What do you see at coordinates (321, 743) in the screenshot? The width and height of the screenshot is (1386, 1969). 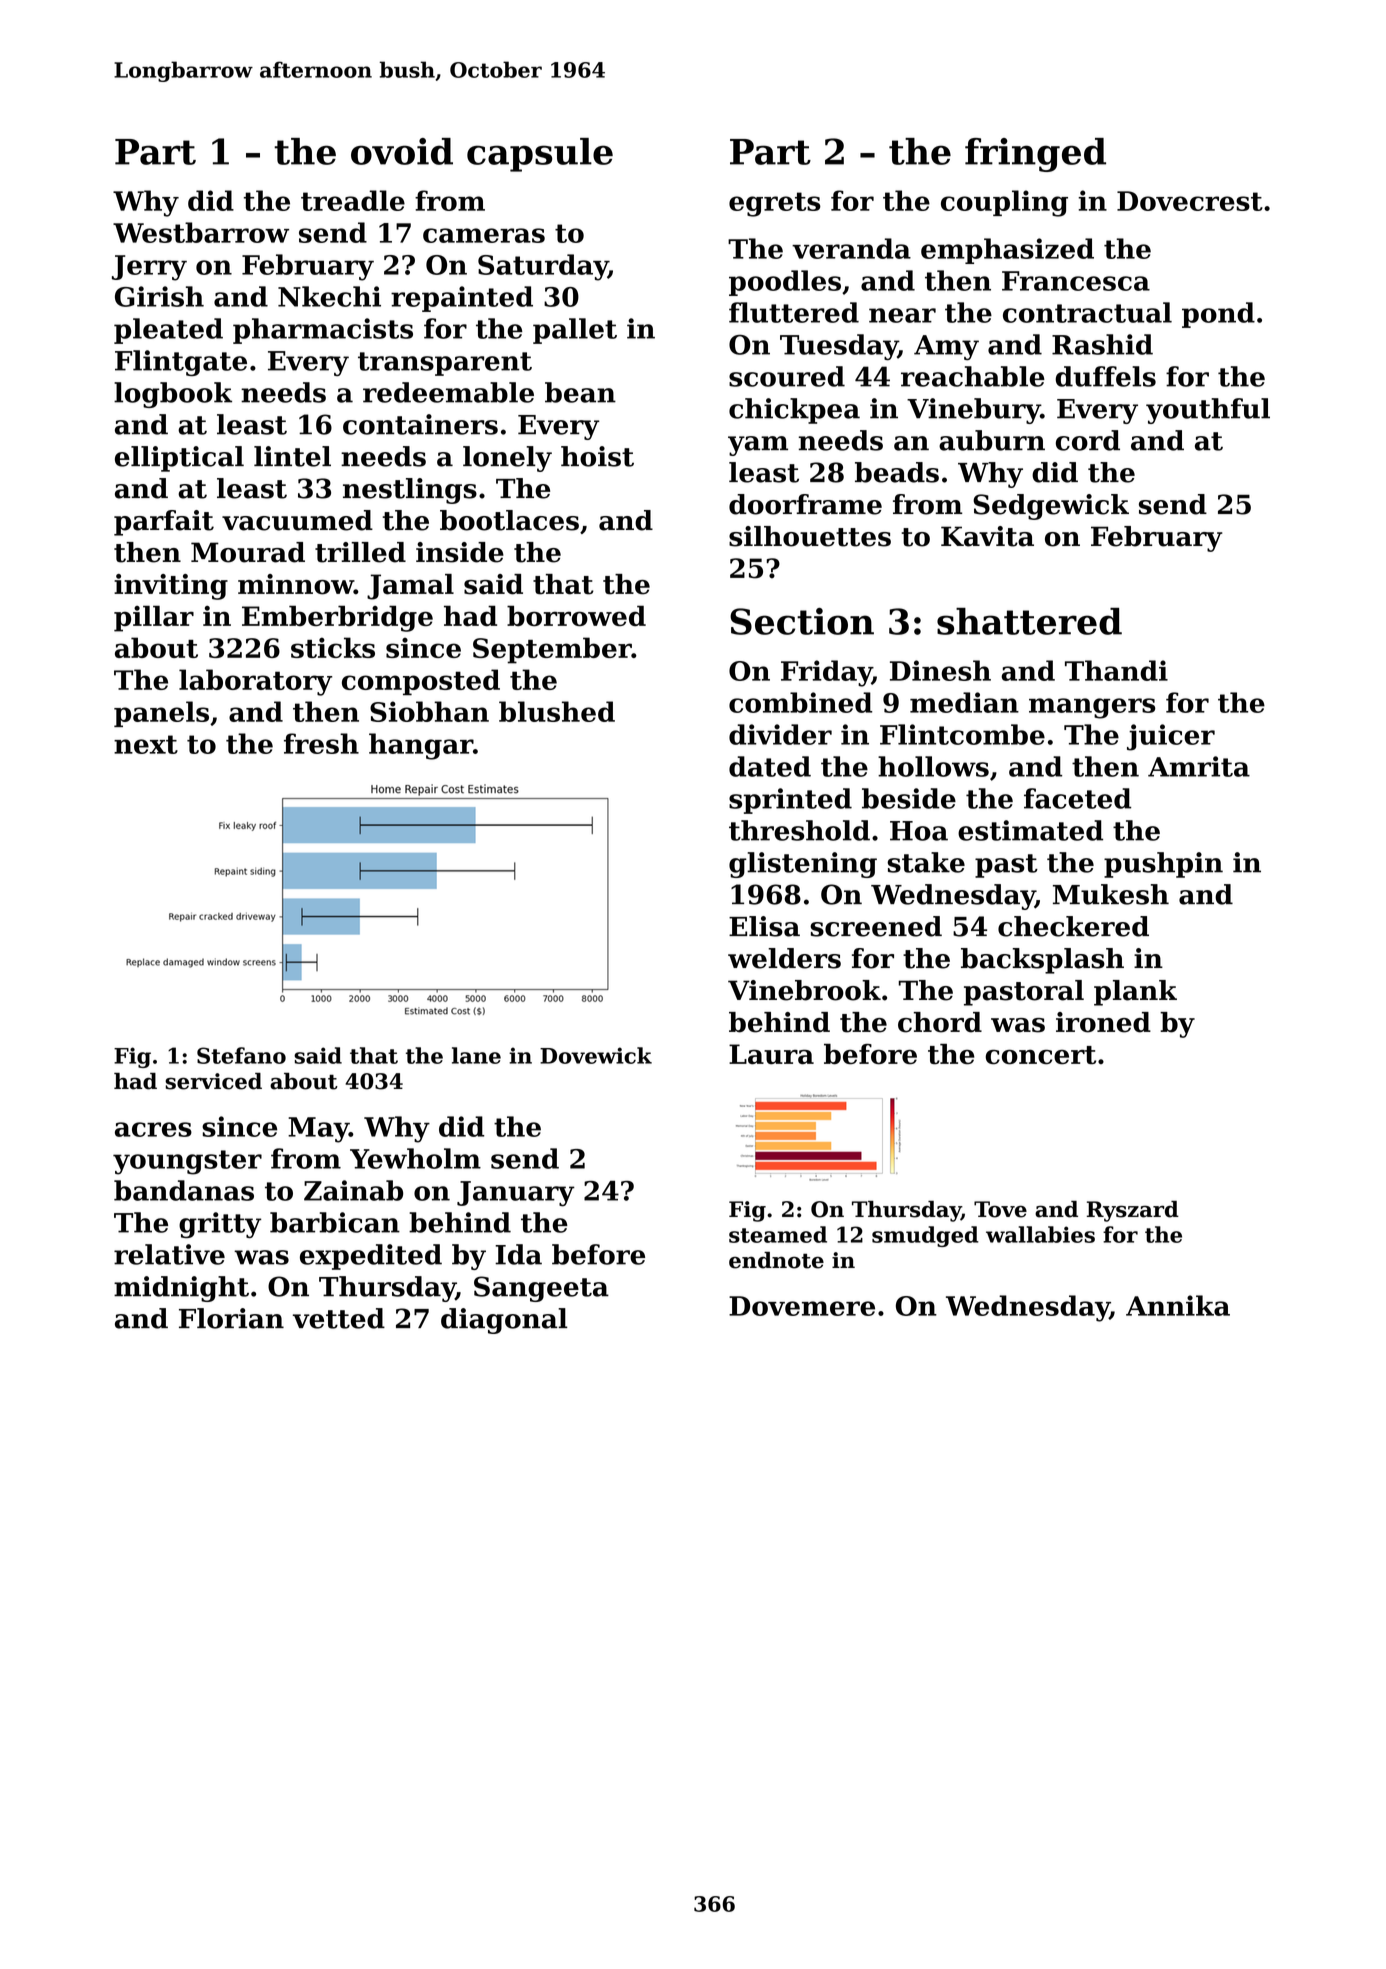 I see `fresh` at bounding box center [321, 743].
